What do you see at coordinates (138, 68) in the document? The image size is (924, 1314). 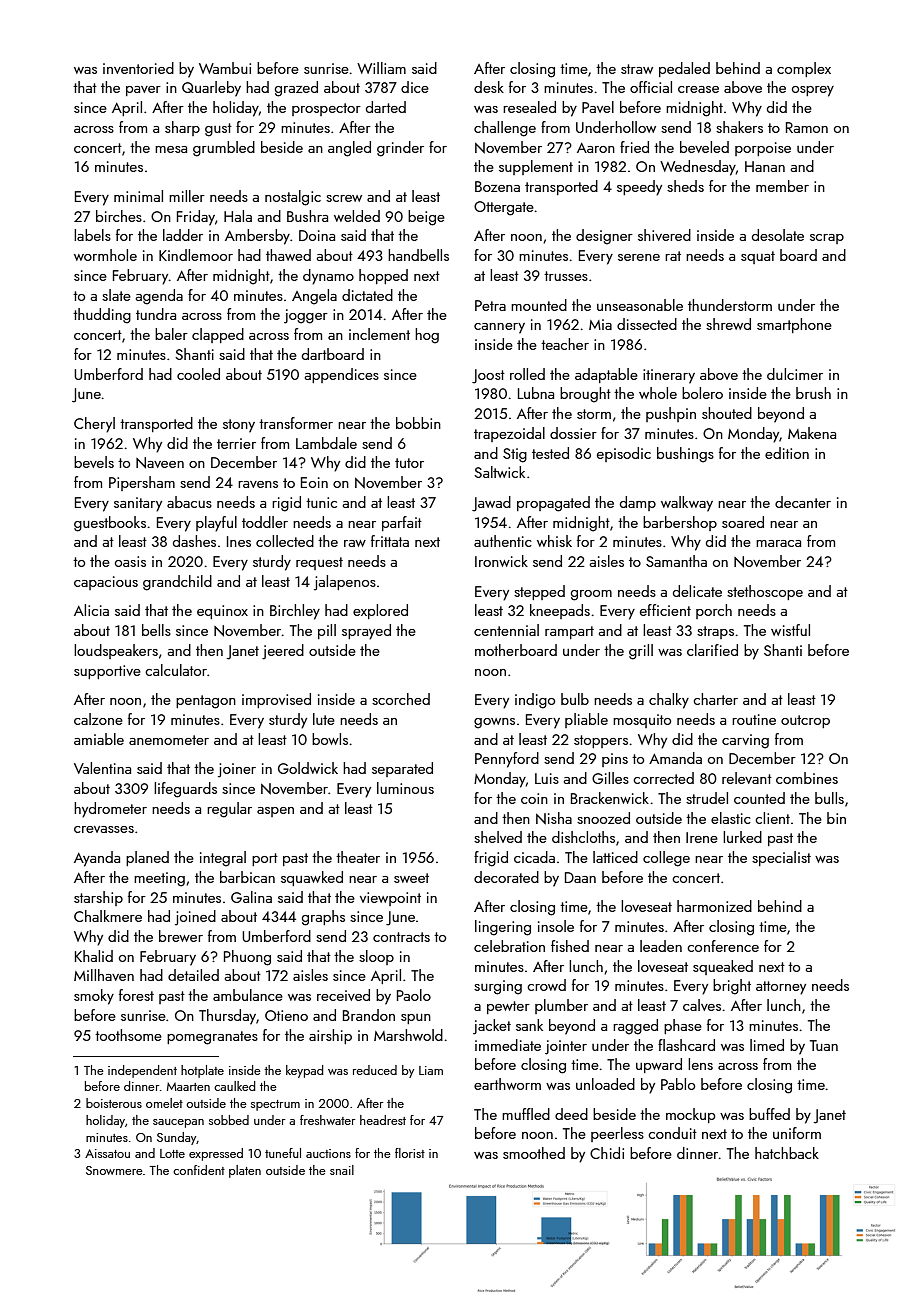 I see `inventoried` at bounding box center [138, 68].
